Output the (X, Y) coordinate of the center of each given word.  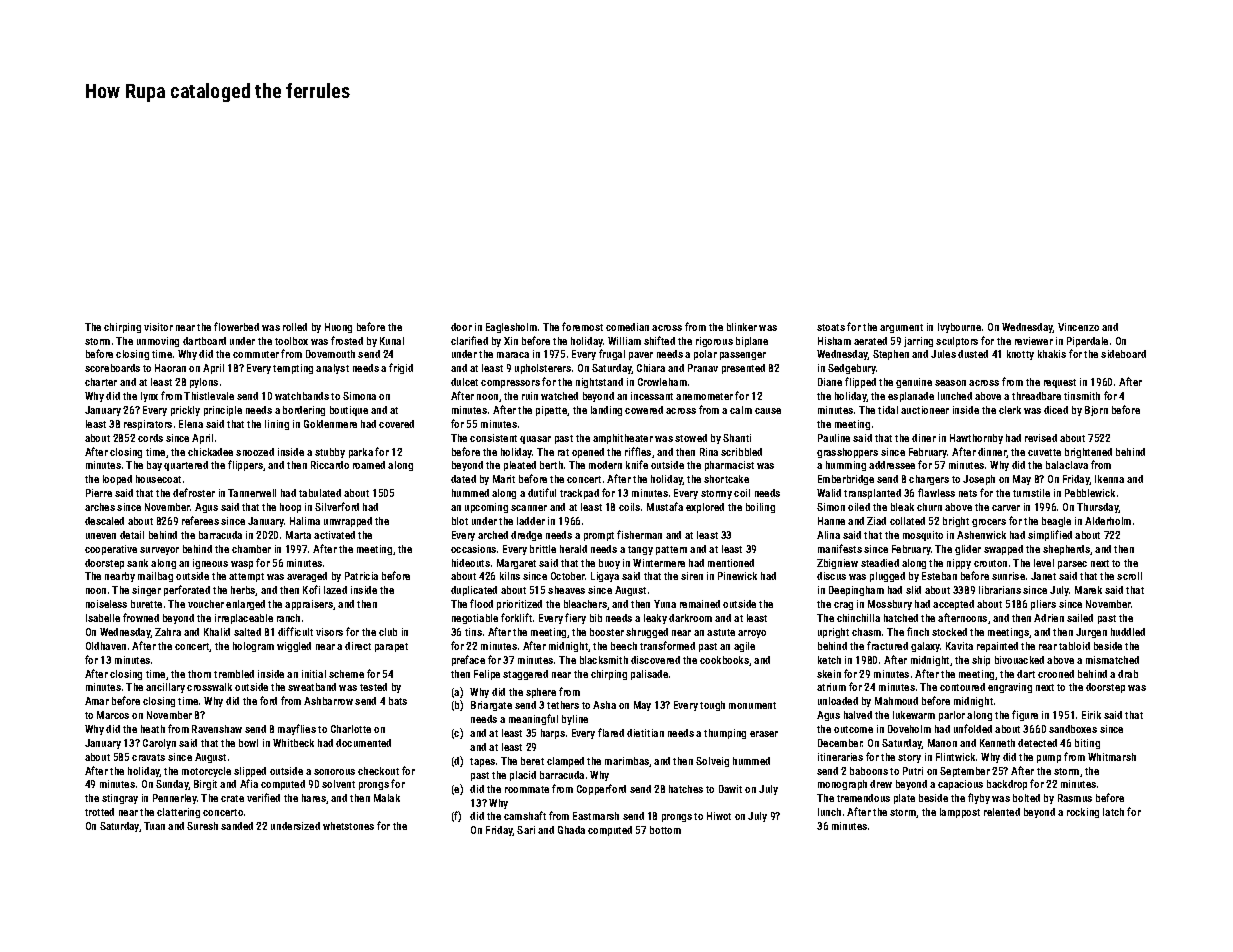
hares (314, 798)
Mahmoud (896, 701)
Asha (604, 705)
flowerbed (236, 326)
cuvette (1044, 452)
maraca (513, 355)
